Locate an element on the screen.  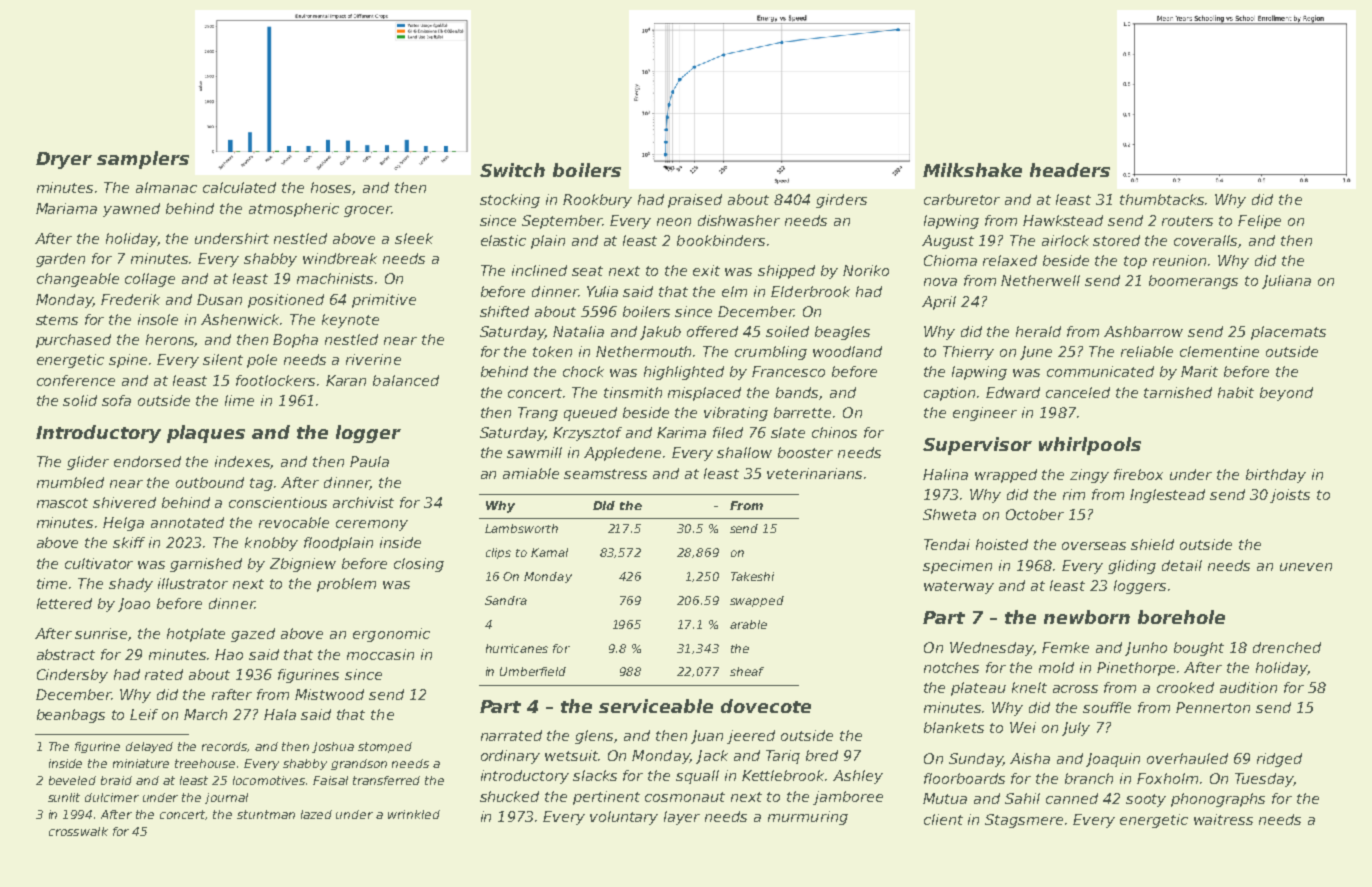
beyond is located at coordinates (1286, 394).
